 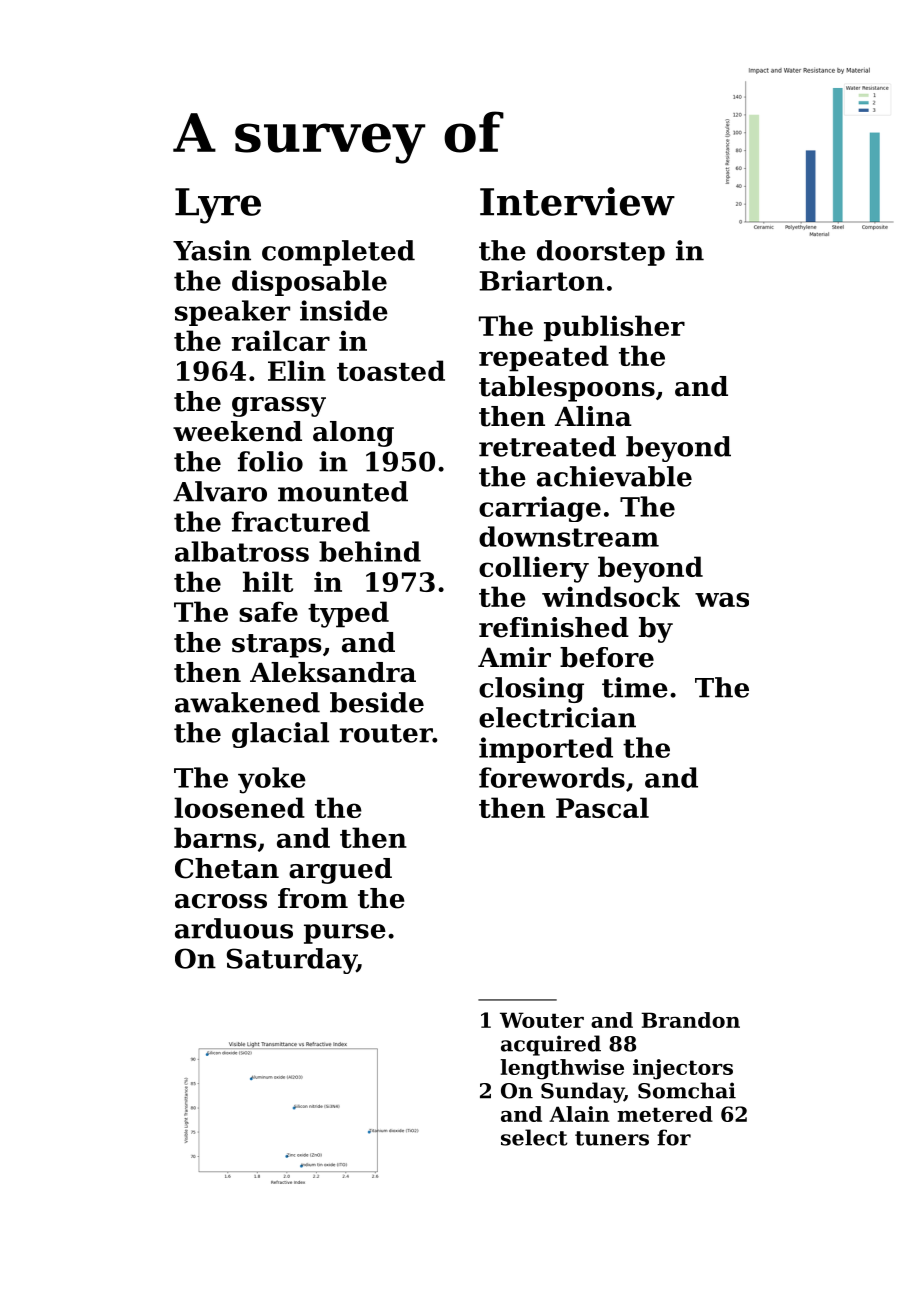 I want to click on arduous, so click(x=234, y=928).
